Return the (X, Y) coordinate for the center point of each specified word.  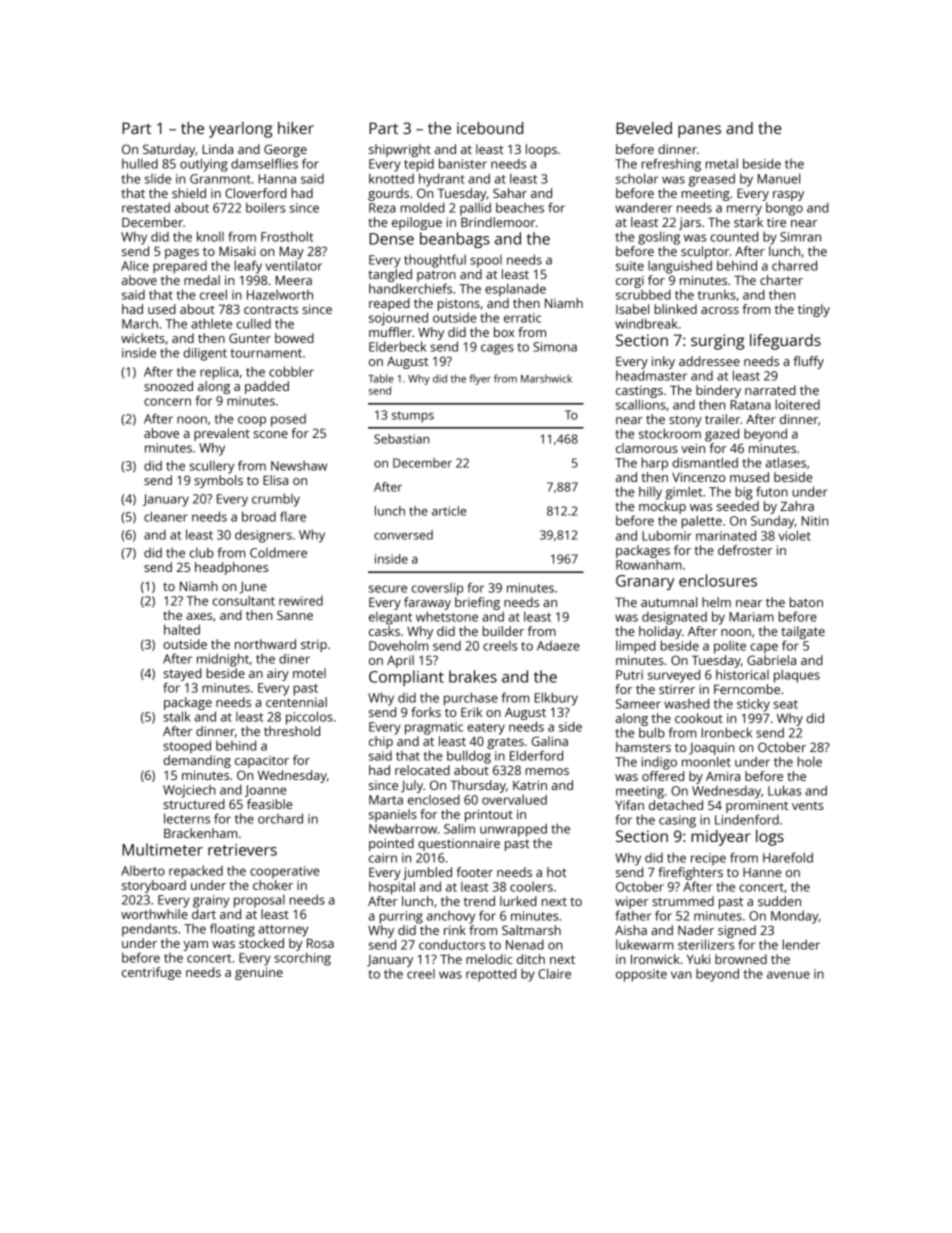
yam (195, 946)
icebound (490, 128)
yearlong (240, 130)
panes (699, 131)
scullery (211, 467)
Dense (391, 239)
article (449, 511)
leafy (248, 267)
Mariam (751, 617)
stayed (182, 674)
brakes (473, 676)
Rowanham (649, 565)
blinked (675, 309)
